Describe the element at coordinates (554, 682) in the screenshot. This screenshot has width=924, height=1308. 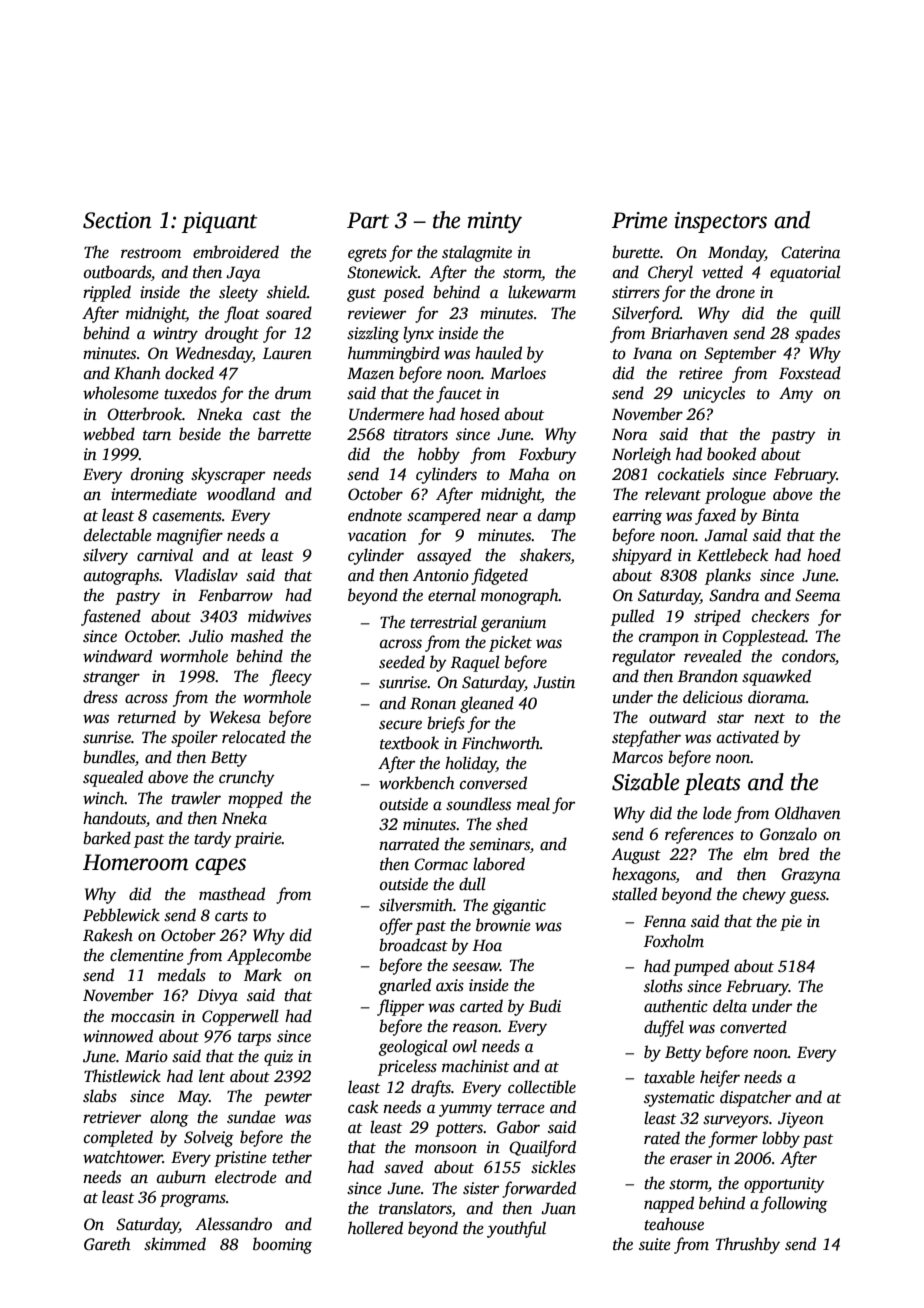
I see `Justin` at that location.
